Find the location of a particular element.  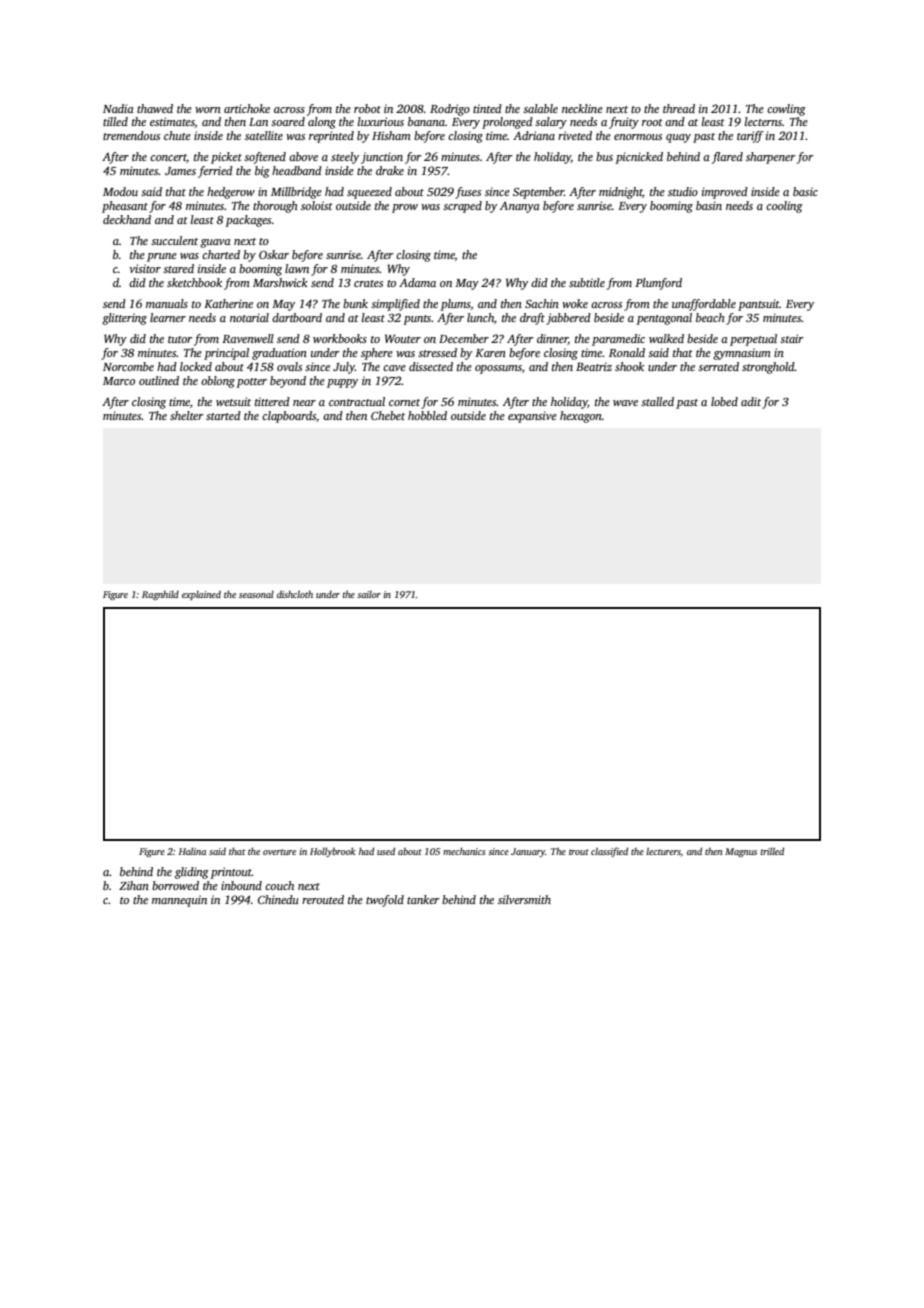

soared is located at coordinates (288, 121).
